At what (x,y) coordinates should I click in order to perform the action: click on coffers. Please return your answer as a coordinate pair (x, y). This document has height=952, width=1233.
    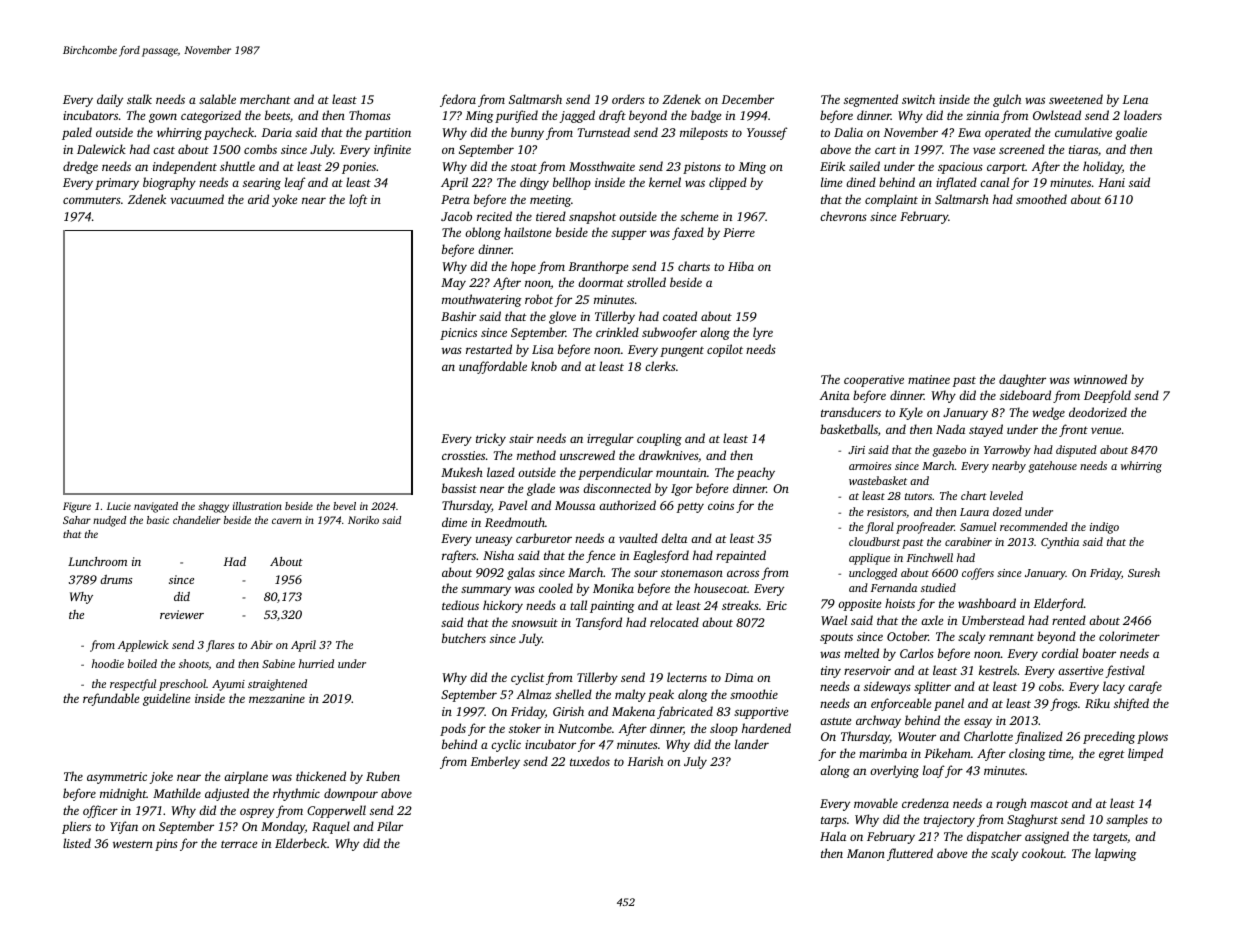
    Looking at the image, I should click on (978, 574).
